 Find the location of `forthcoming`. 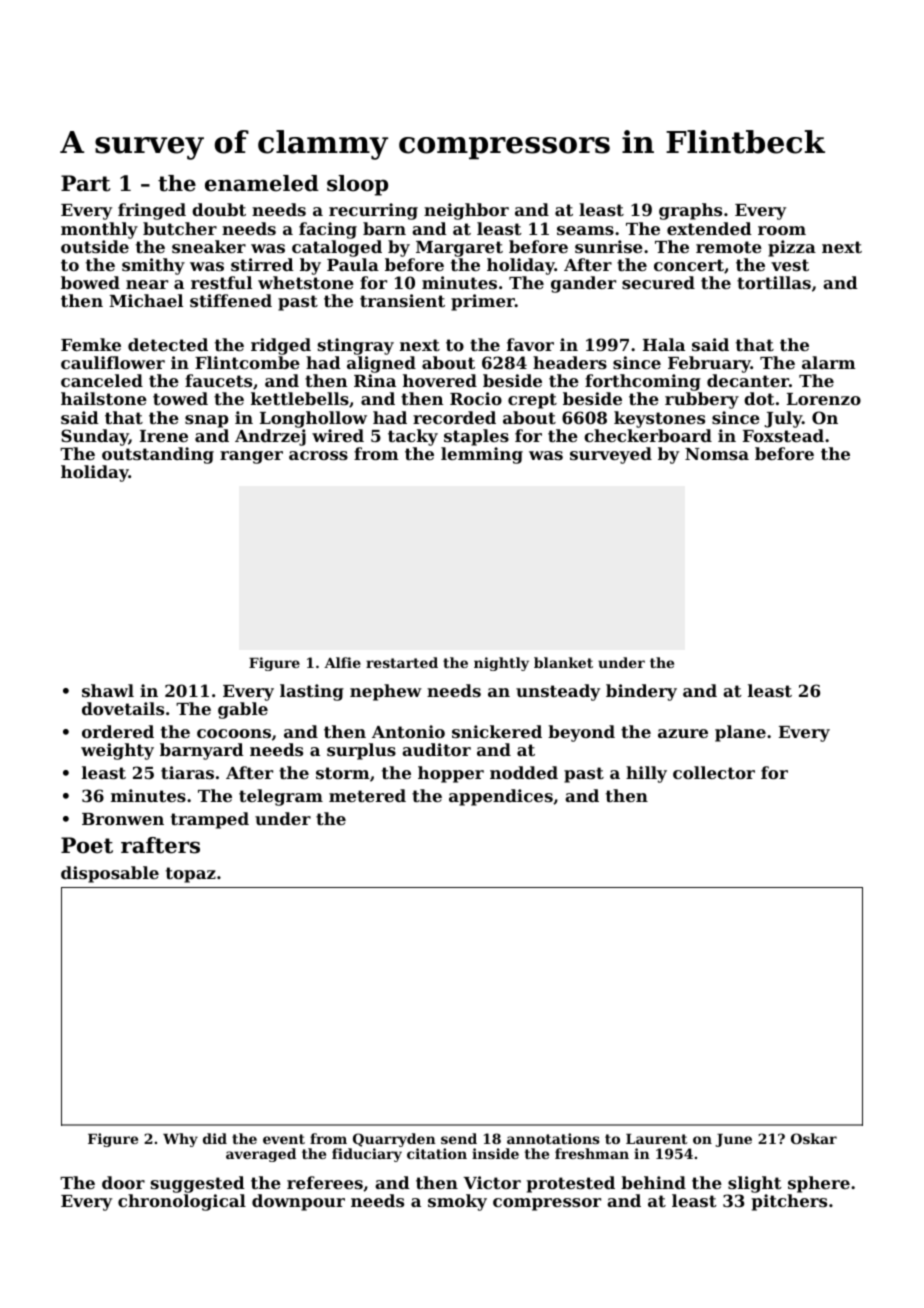

forthcoming is located at coordinates (643, 382).
